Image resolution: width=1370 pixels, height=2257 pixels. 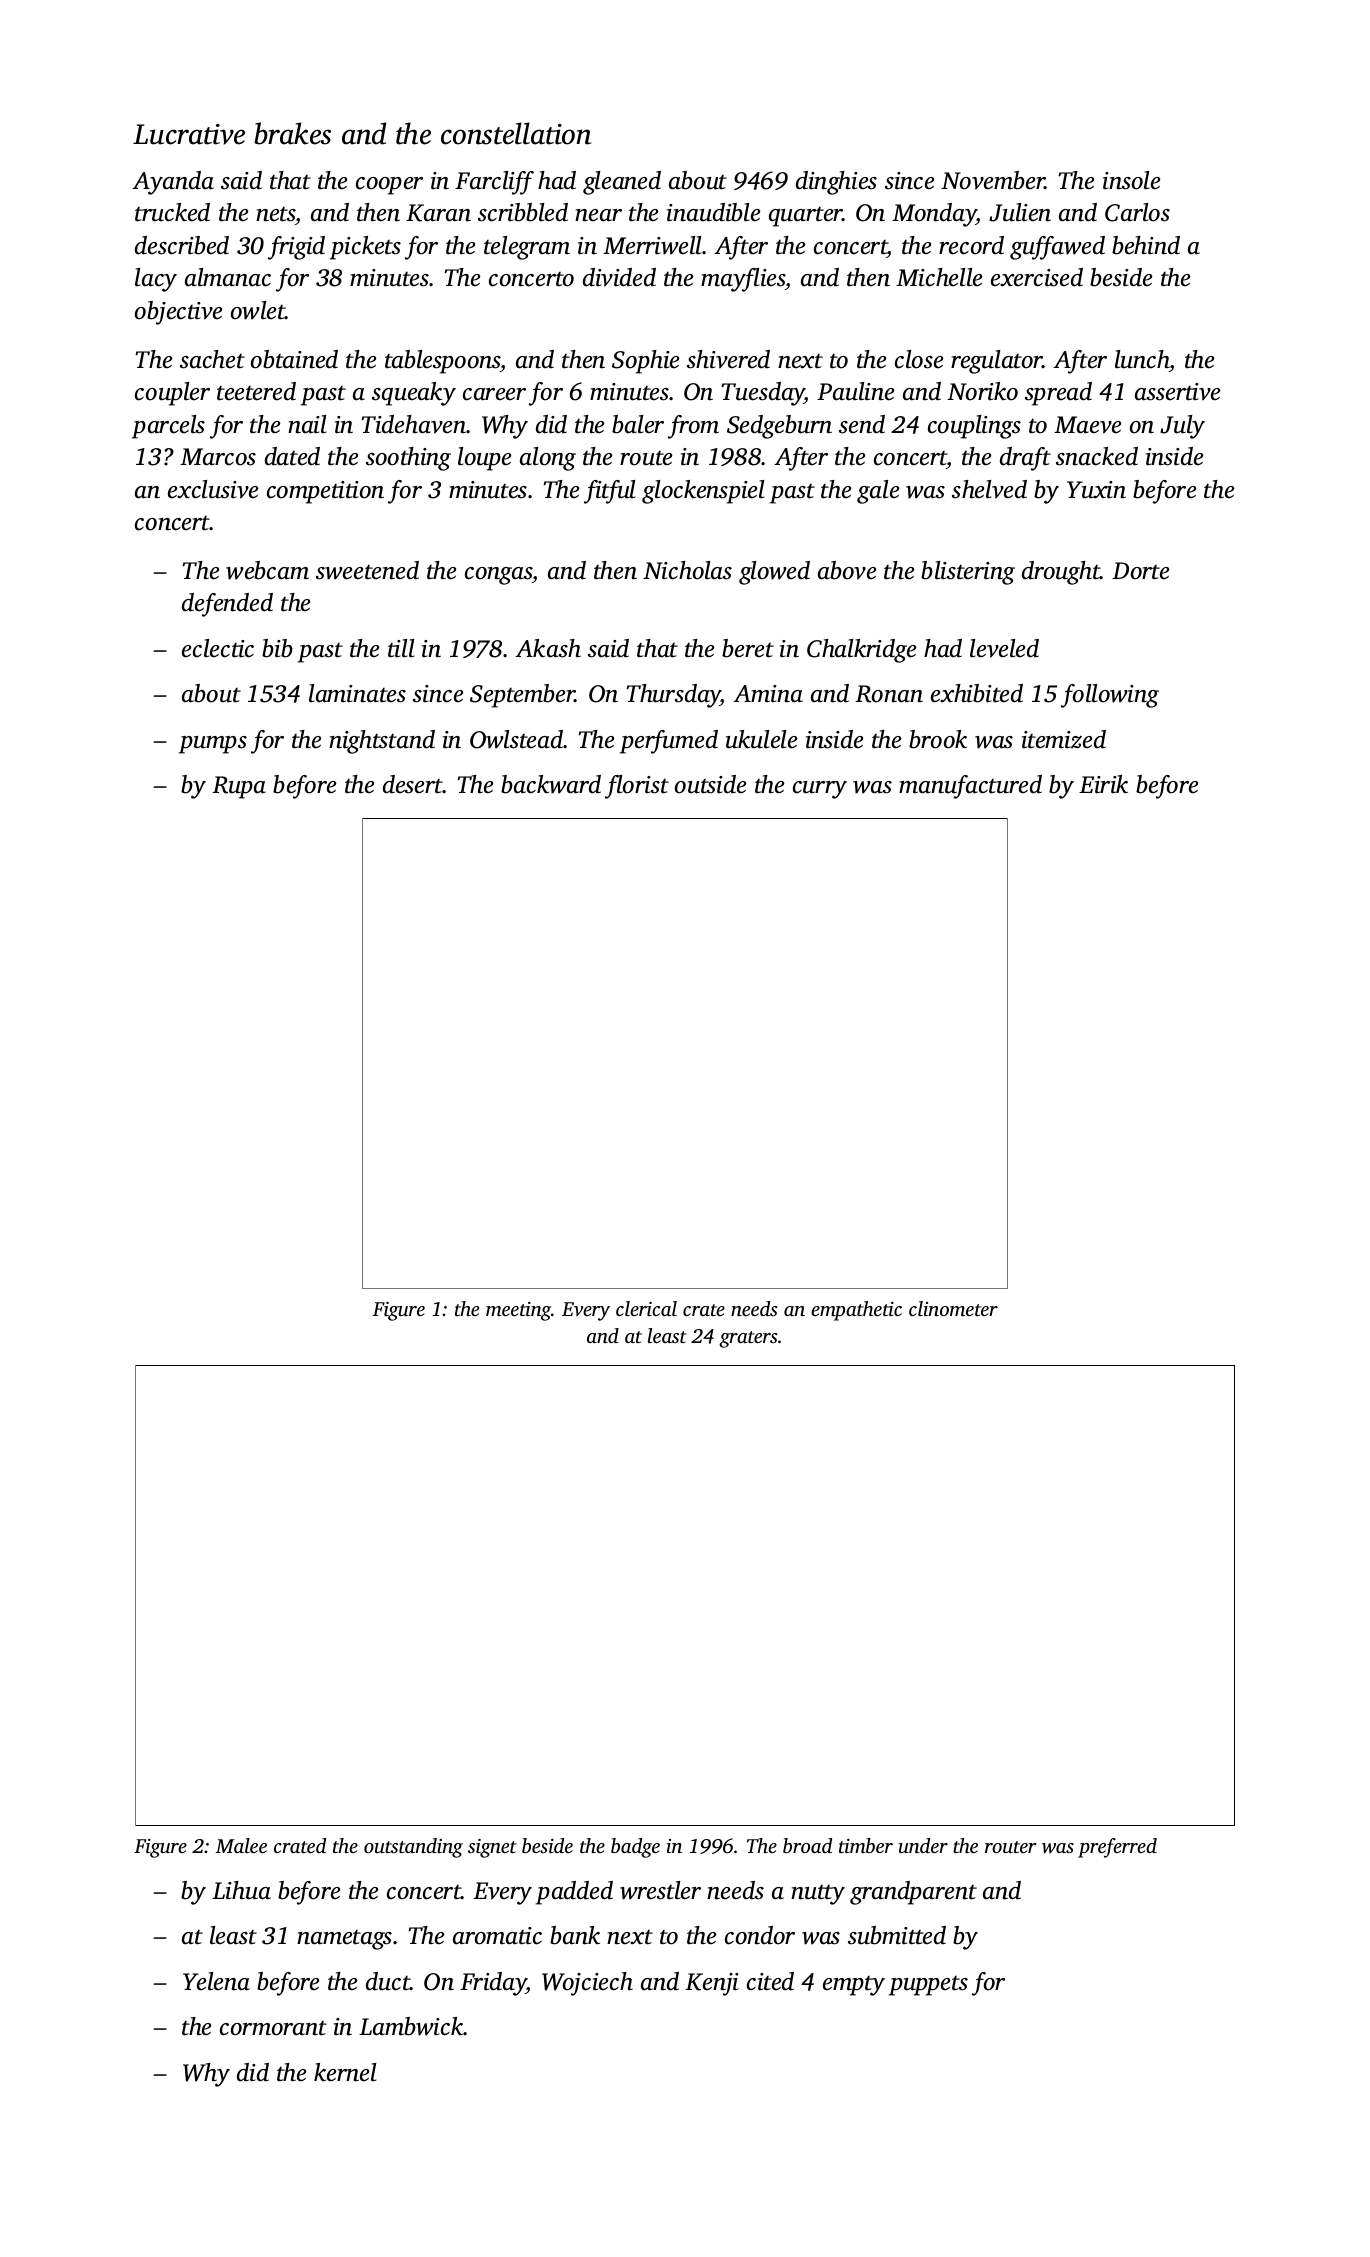 I want to click on Akash, so click(x=548, y=648).
